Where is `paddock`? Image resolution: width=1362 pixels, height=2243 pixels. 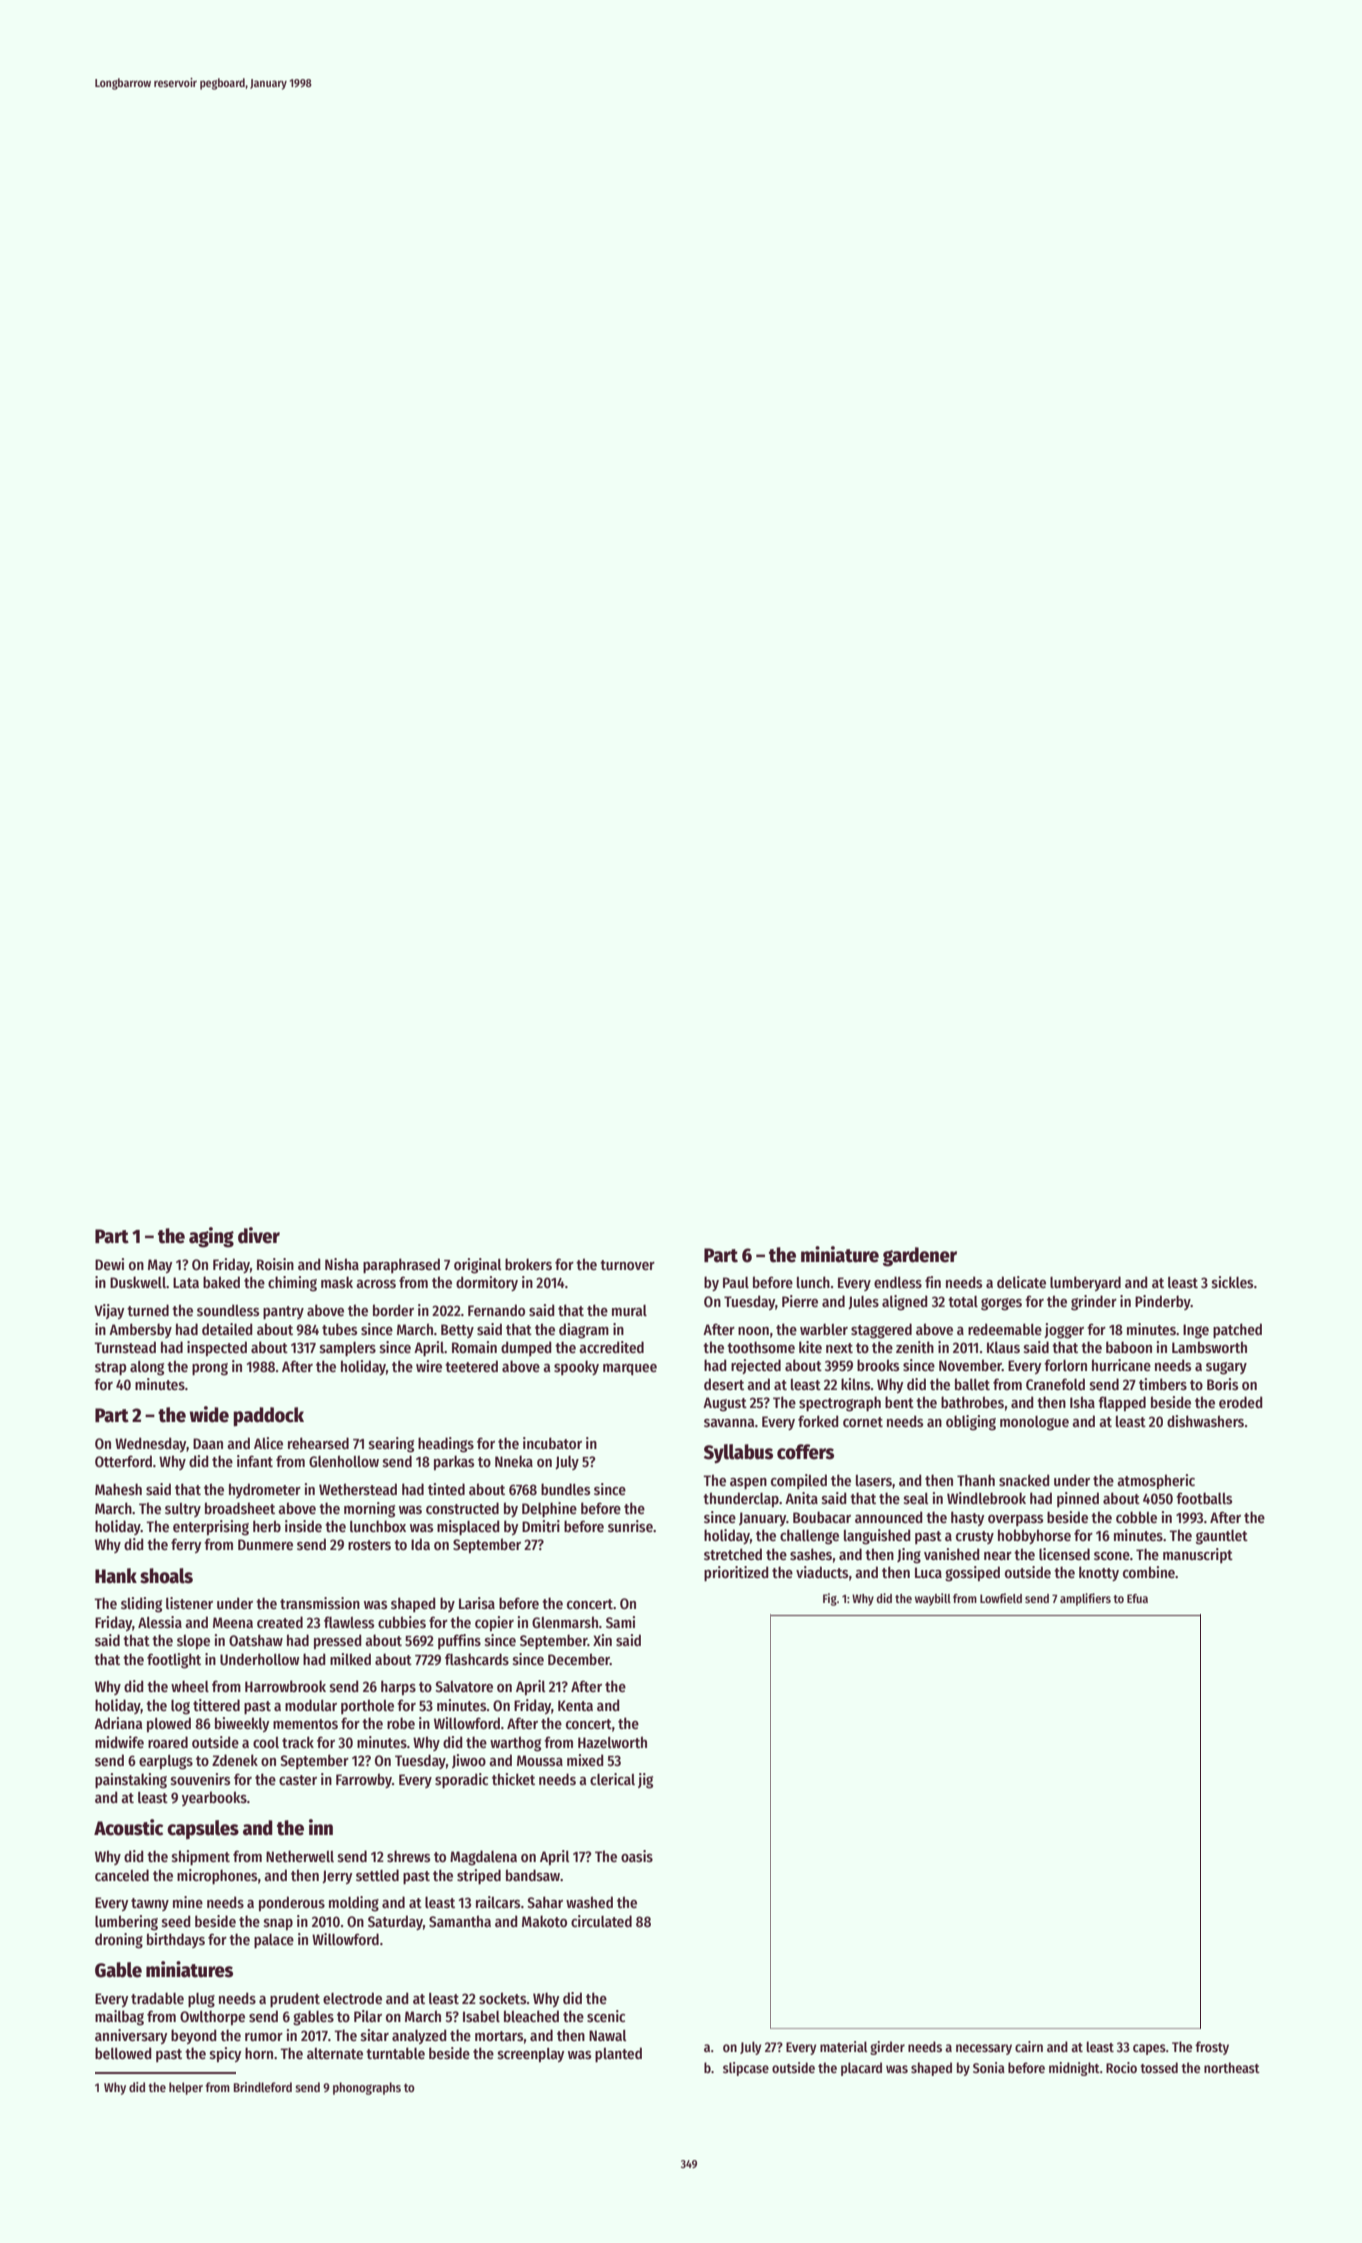
paddock is located at coordinates (268, 1417).
